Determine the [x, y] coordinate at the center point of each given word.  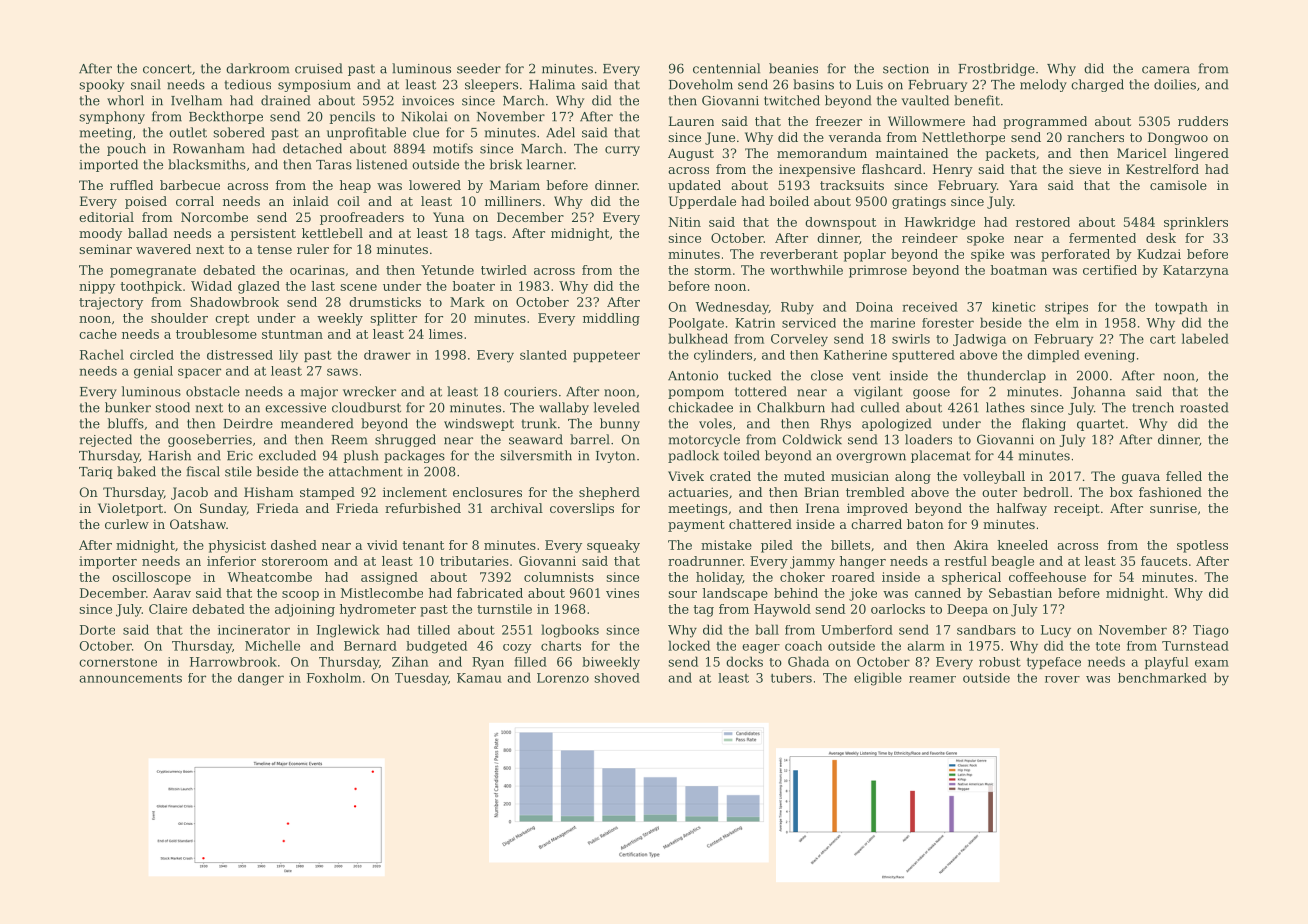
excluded [287, 455]
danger [261, 679]
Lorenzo [563, 678]
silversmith [536, 455]
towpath [1181, 308]
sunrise [1173, 508]
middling [611, 319]
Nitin [685, 222]
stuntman [292, 334]
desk [1161, 238]
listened [382, 164]
